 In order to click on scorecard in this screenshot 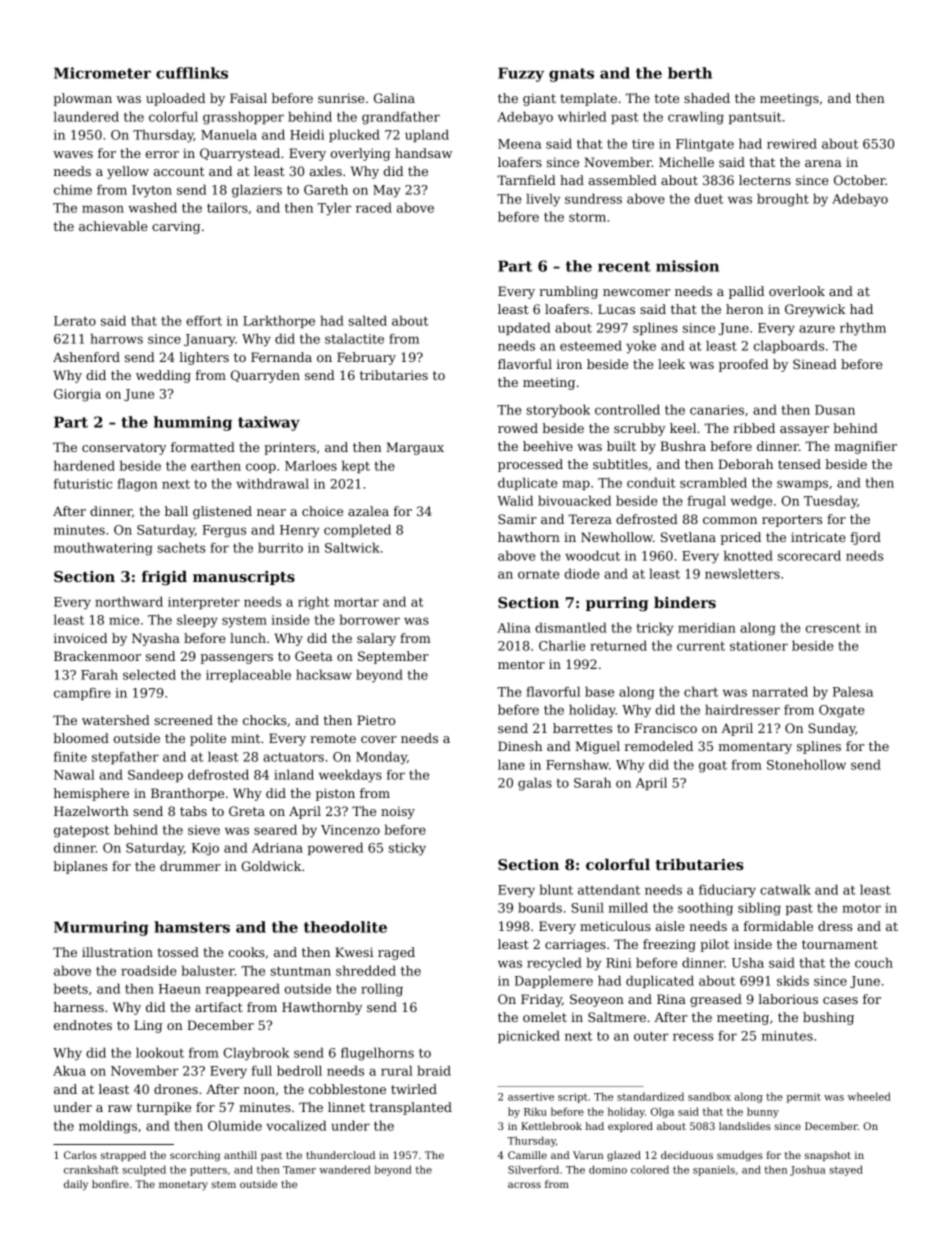, I will do `click(809, 555)`.
